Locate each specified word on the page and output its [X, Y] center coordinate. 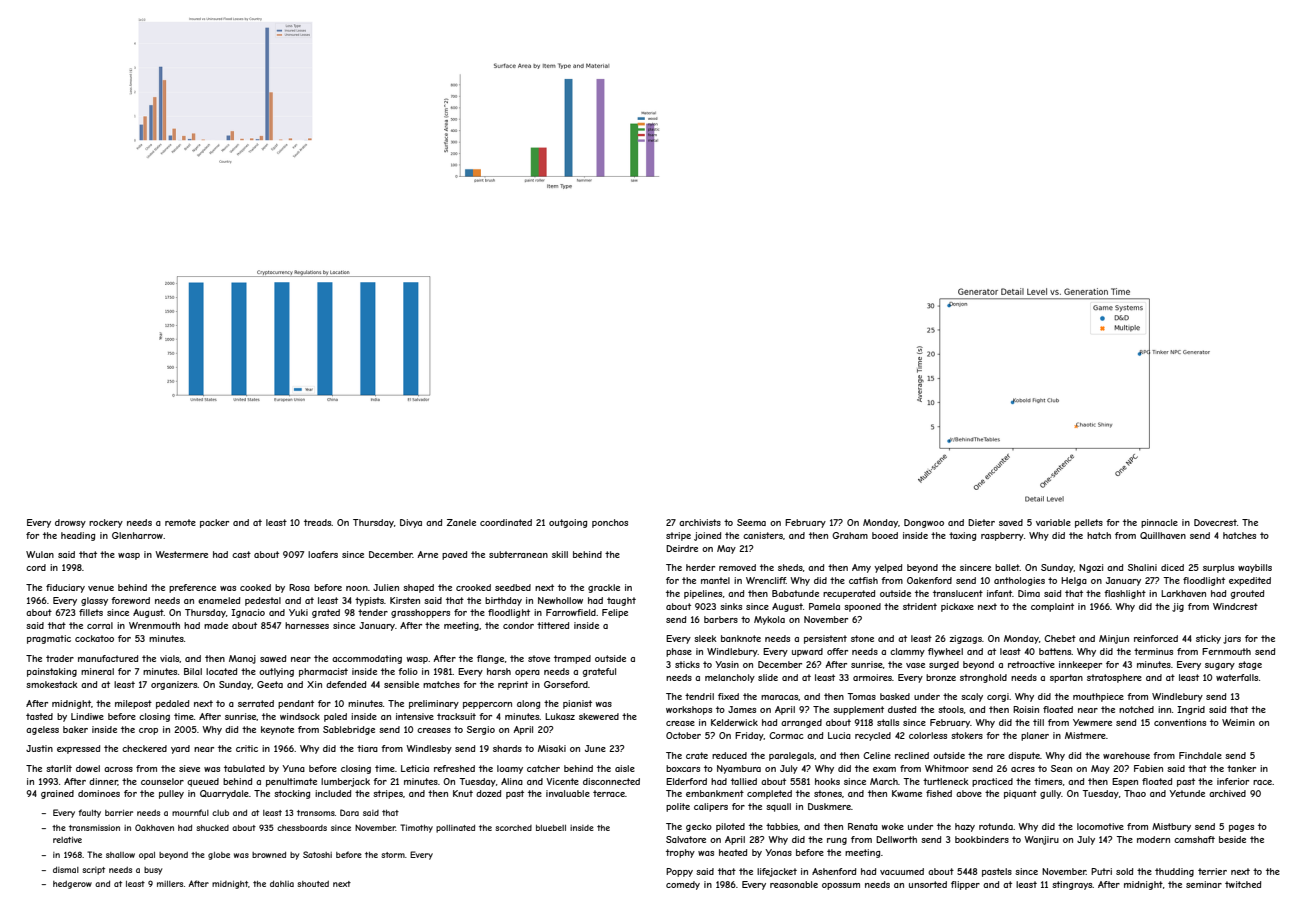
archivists [700, 522]
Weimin [1238, 722]
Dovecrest [1215, 522]
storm [393, 855]
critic [247, 748]
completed [769, 794]
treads [318, 522]
